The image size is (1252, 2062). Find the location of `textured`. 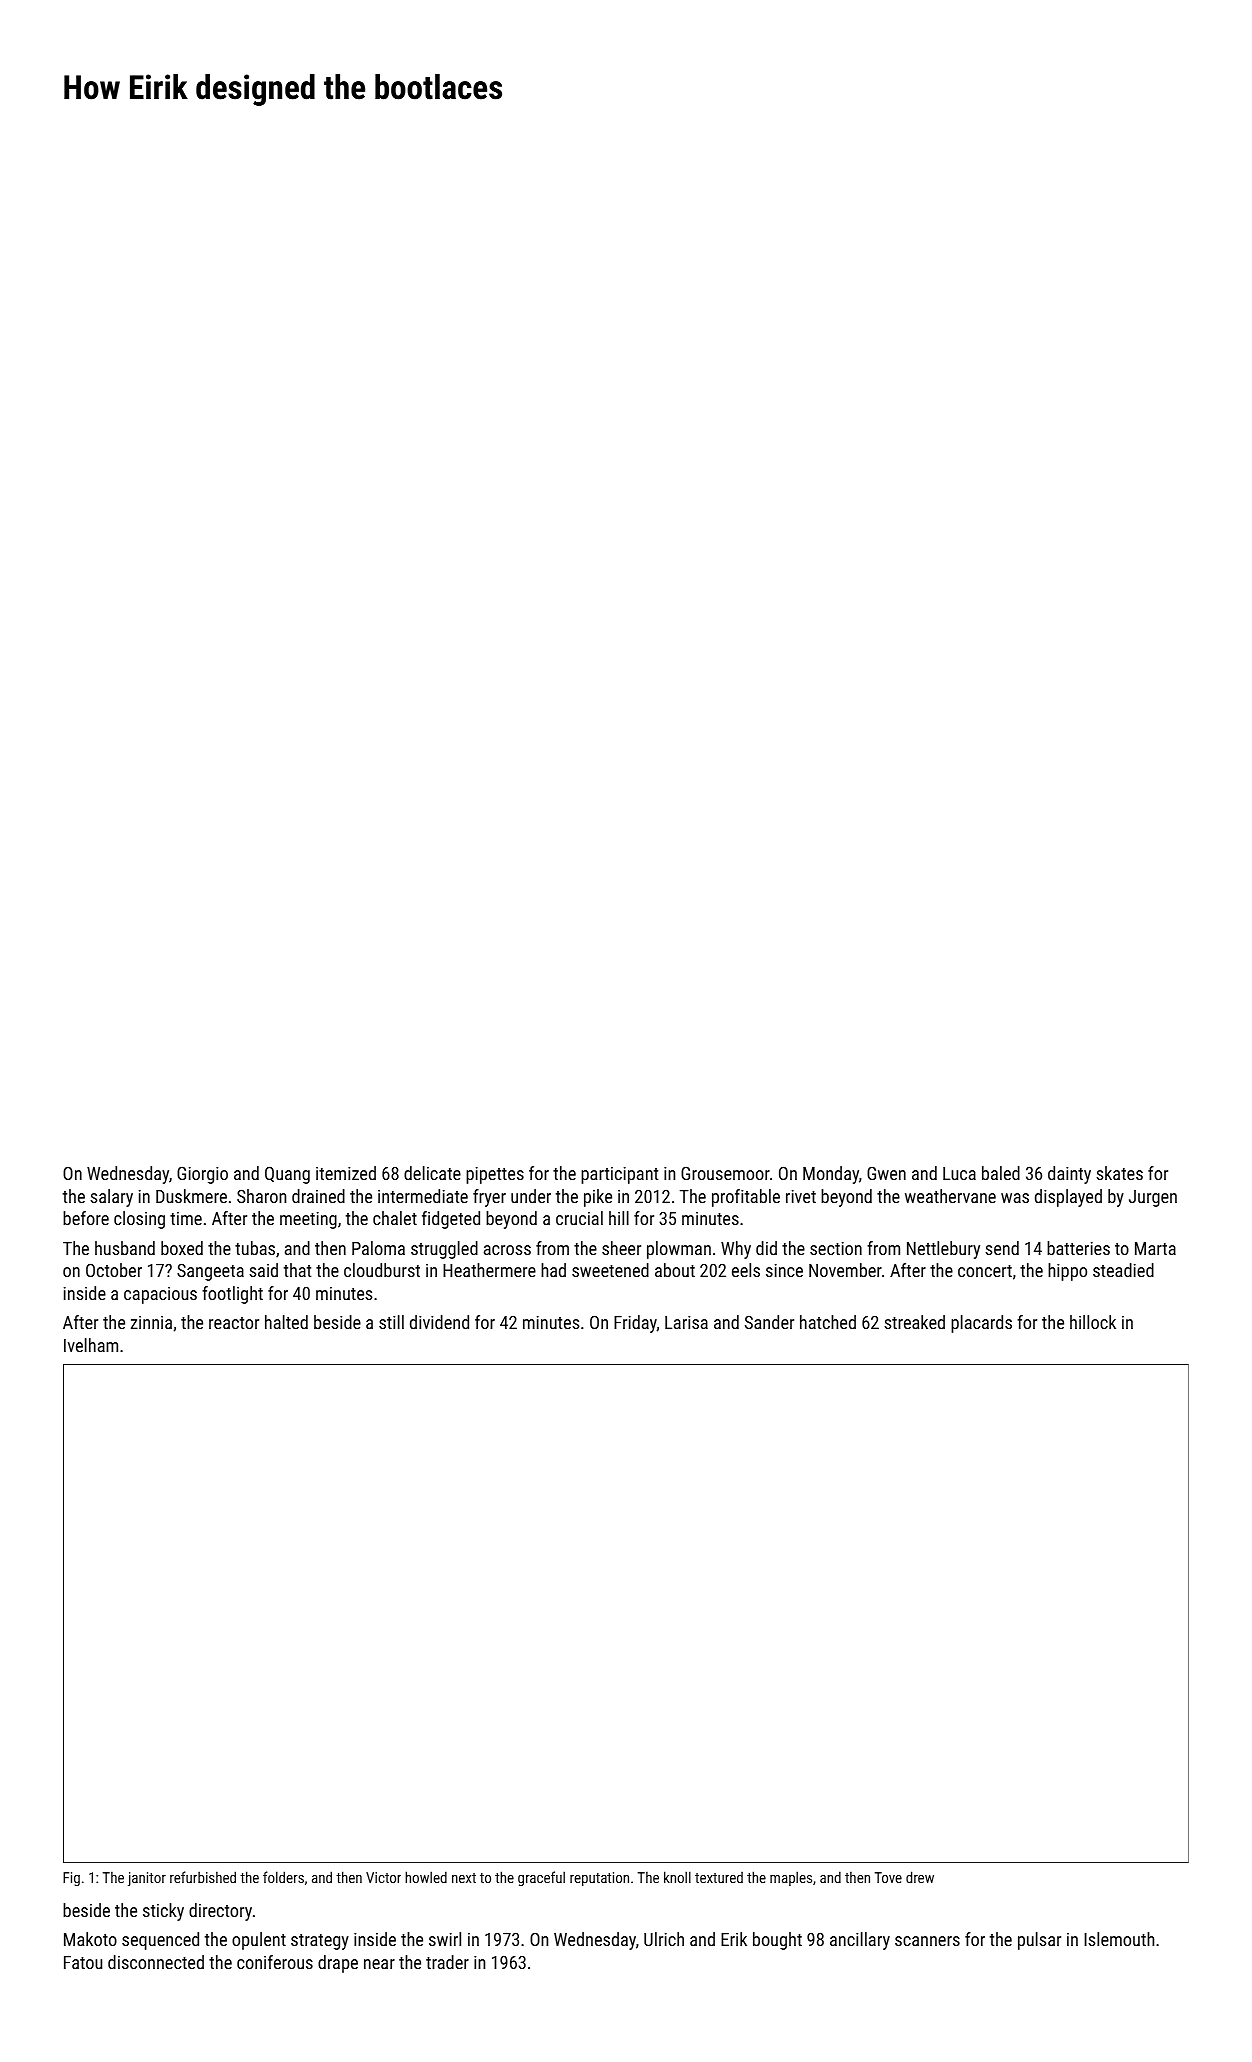

textured is located at coordinates (719, 1877).
